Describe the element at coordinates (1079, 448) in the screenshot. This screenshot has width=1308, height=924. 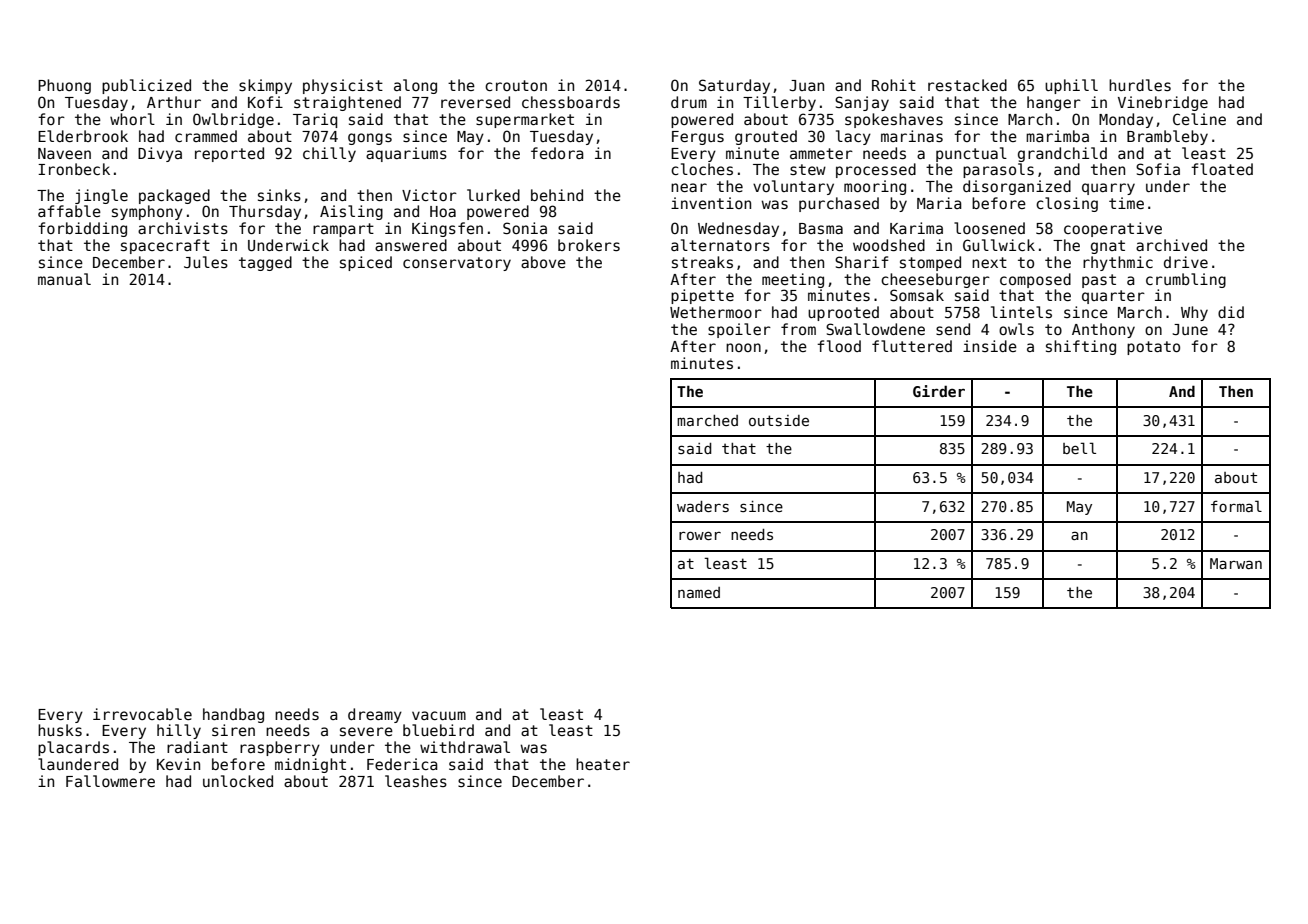
I see `bell` at that location.
